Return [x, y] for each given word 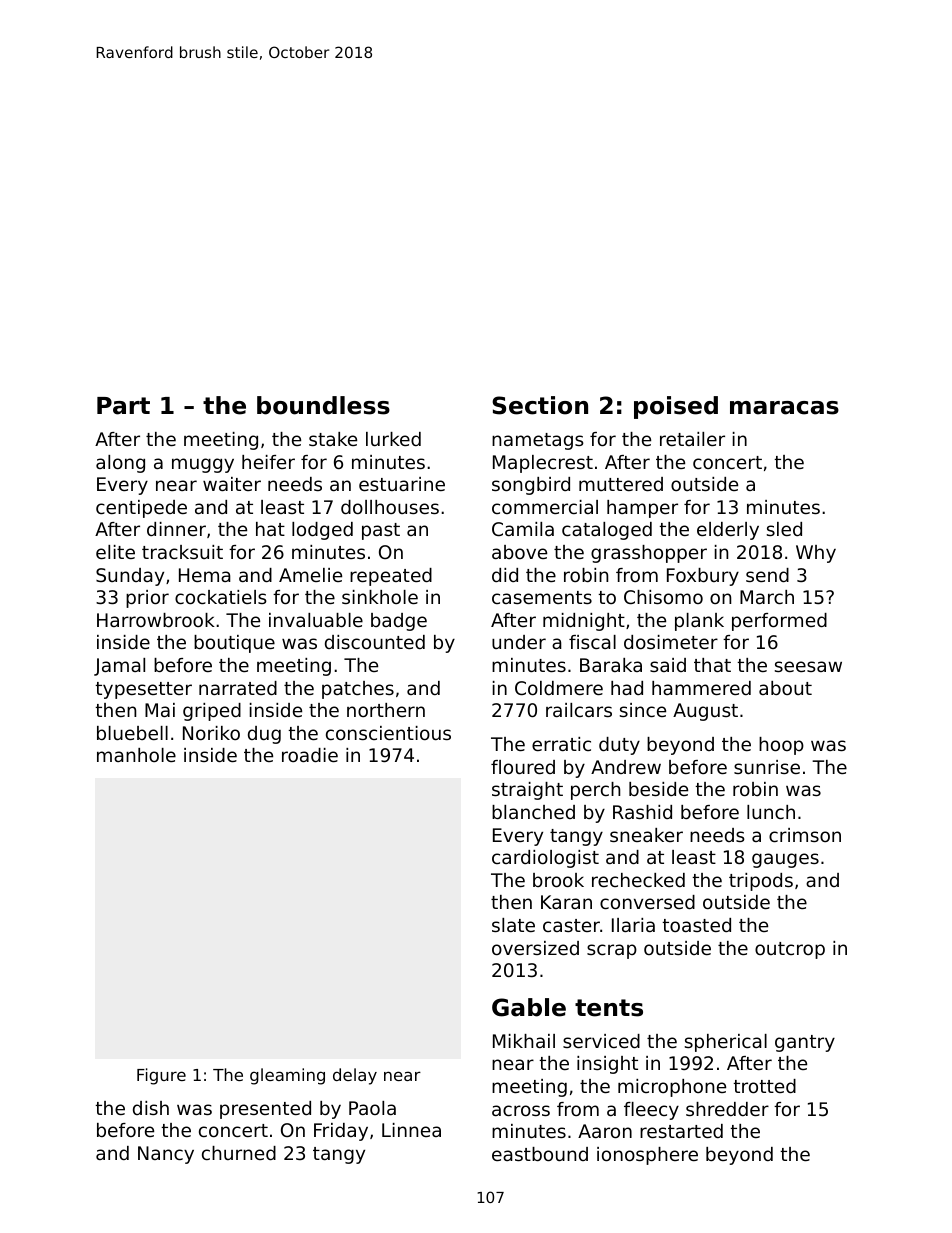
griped [212, 712]
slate [513, 925]
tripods [761, 882]
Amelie [310, 575]
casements [542, 597]
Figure [161, 1076]
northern [386, 710]
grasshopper [649, 554]
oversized [535, 948]
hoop [781, 746]
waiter [232, 484]
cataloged [607, 531]
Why [816, 554]
